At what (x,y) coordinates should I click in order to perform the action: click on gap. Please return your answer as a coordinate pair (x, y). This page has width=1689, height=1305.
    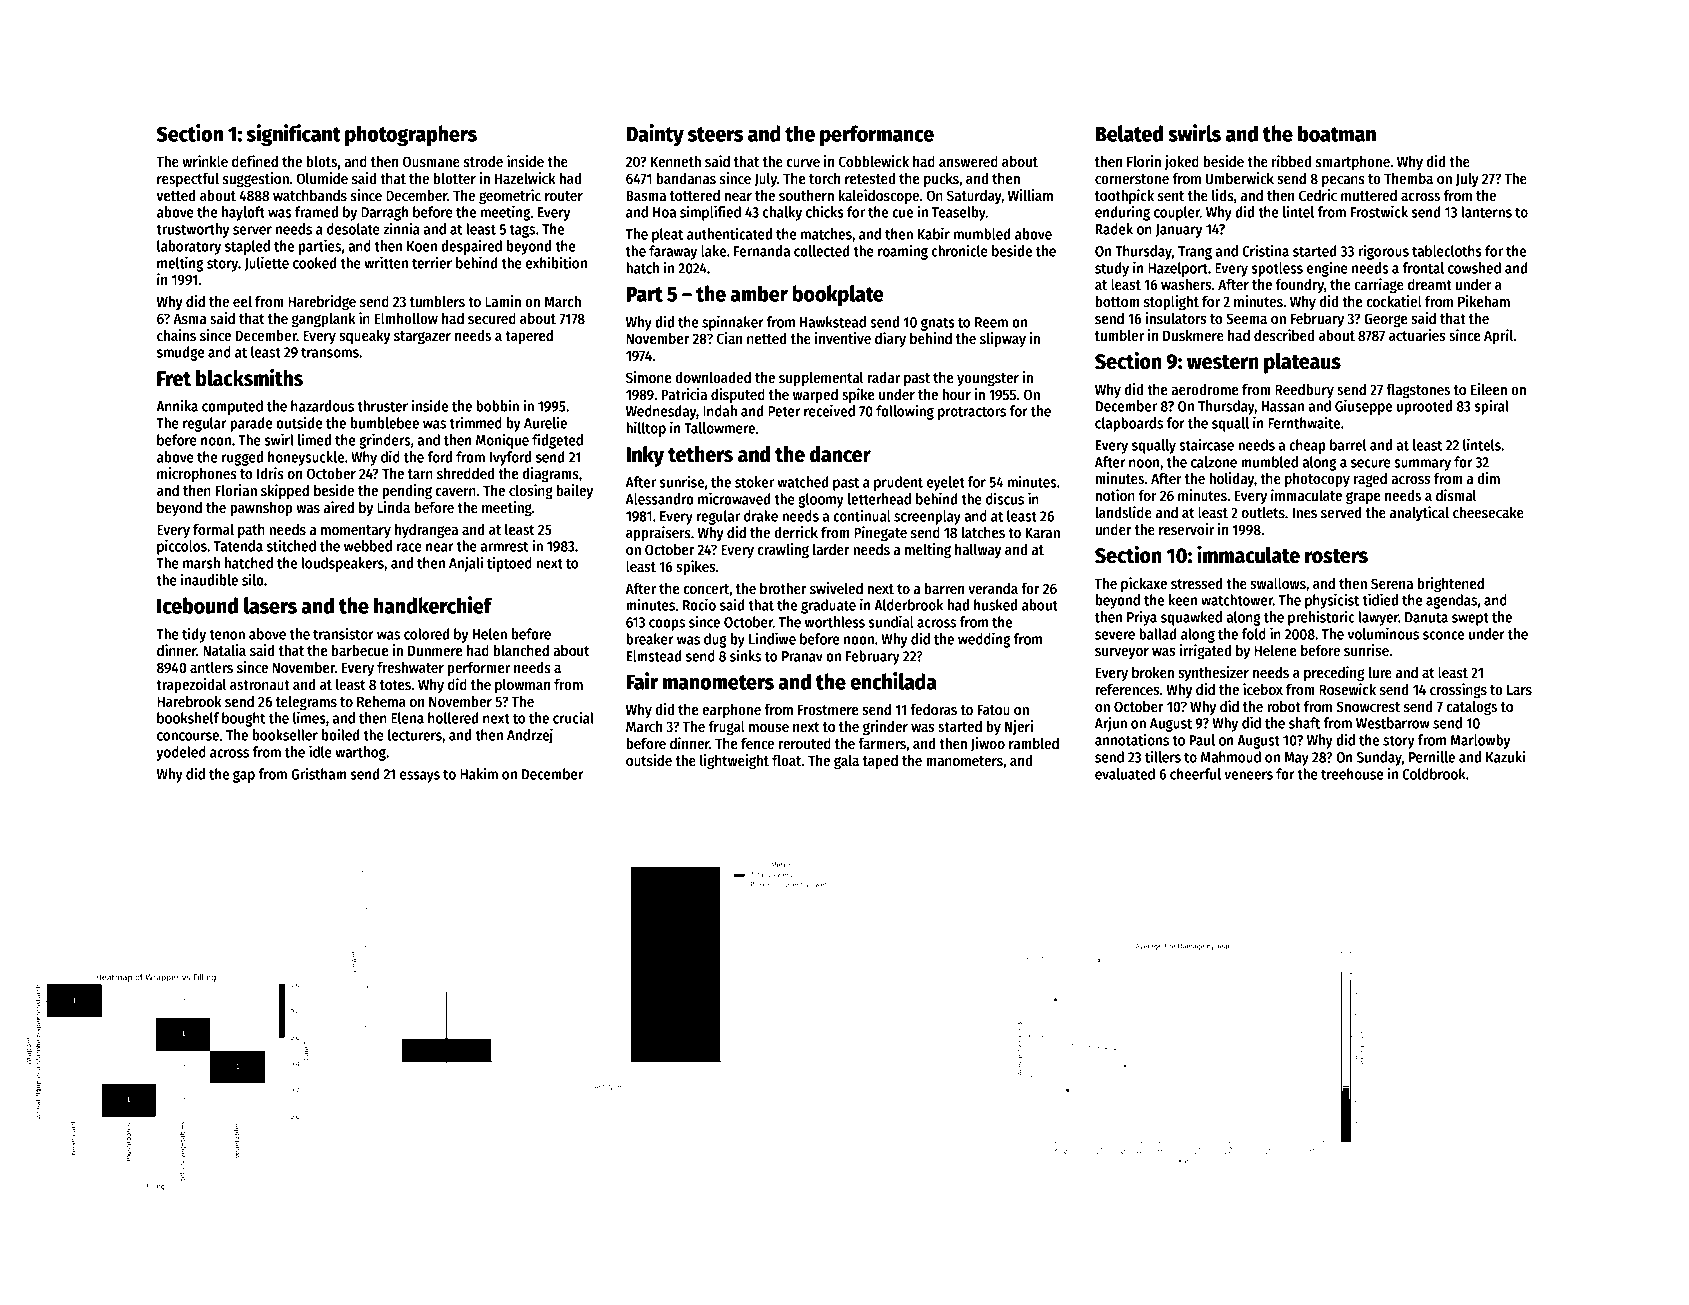
    Looking at the image, I should click on (244, 776).
